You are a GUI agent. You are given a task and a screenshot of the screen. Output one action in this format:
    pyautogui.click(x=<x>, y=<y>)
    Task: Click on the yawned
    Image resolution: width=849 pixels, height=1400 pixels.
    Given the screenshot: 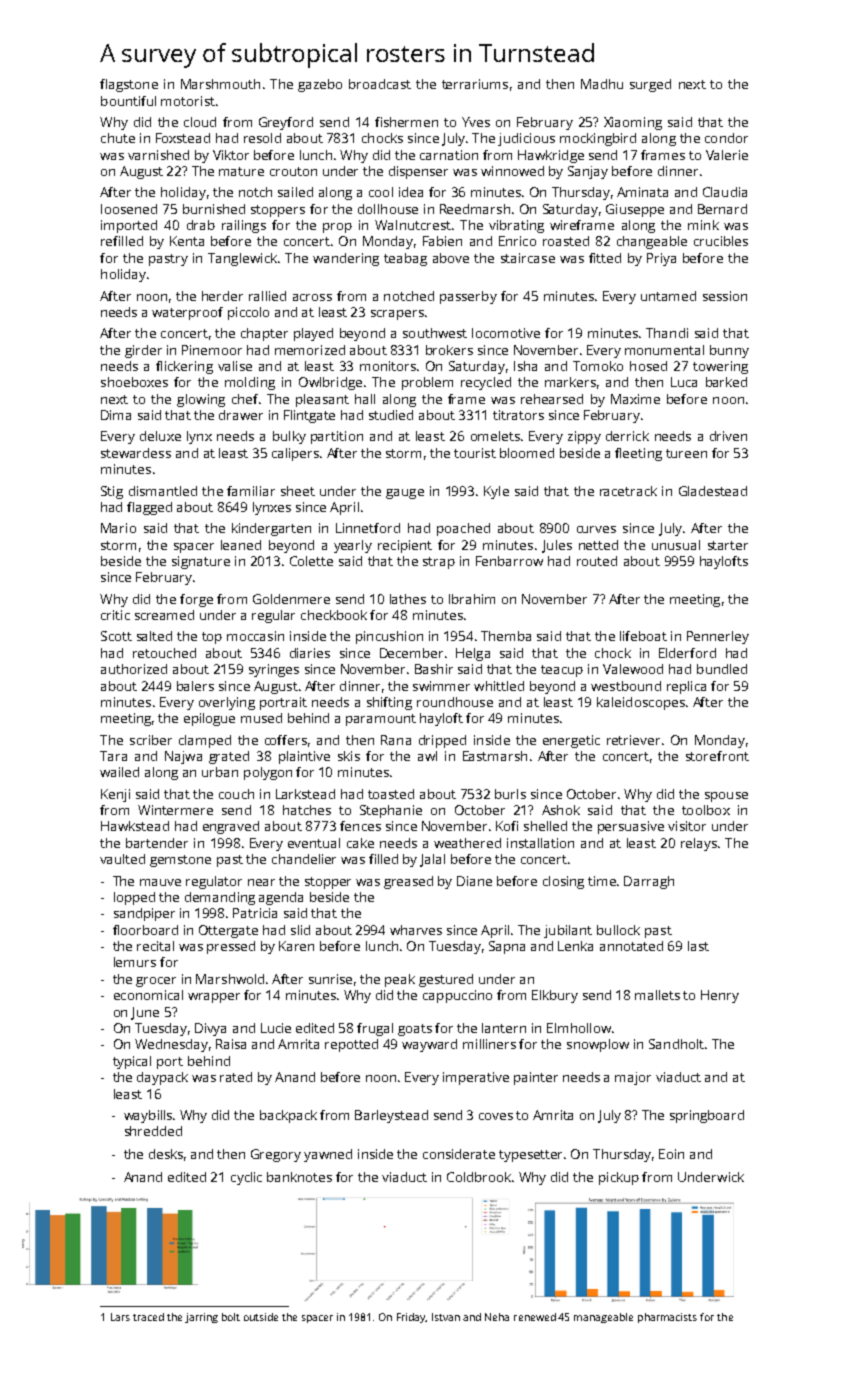 What is the action you would take?
    pyautogui.click(x=328, y=1155)
